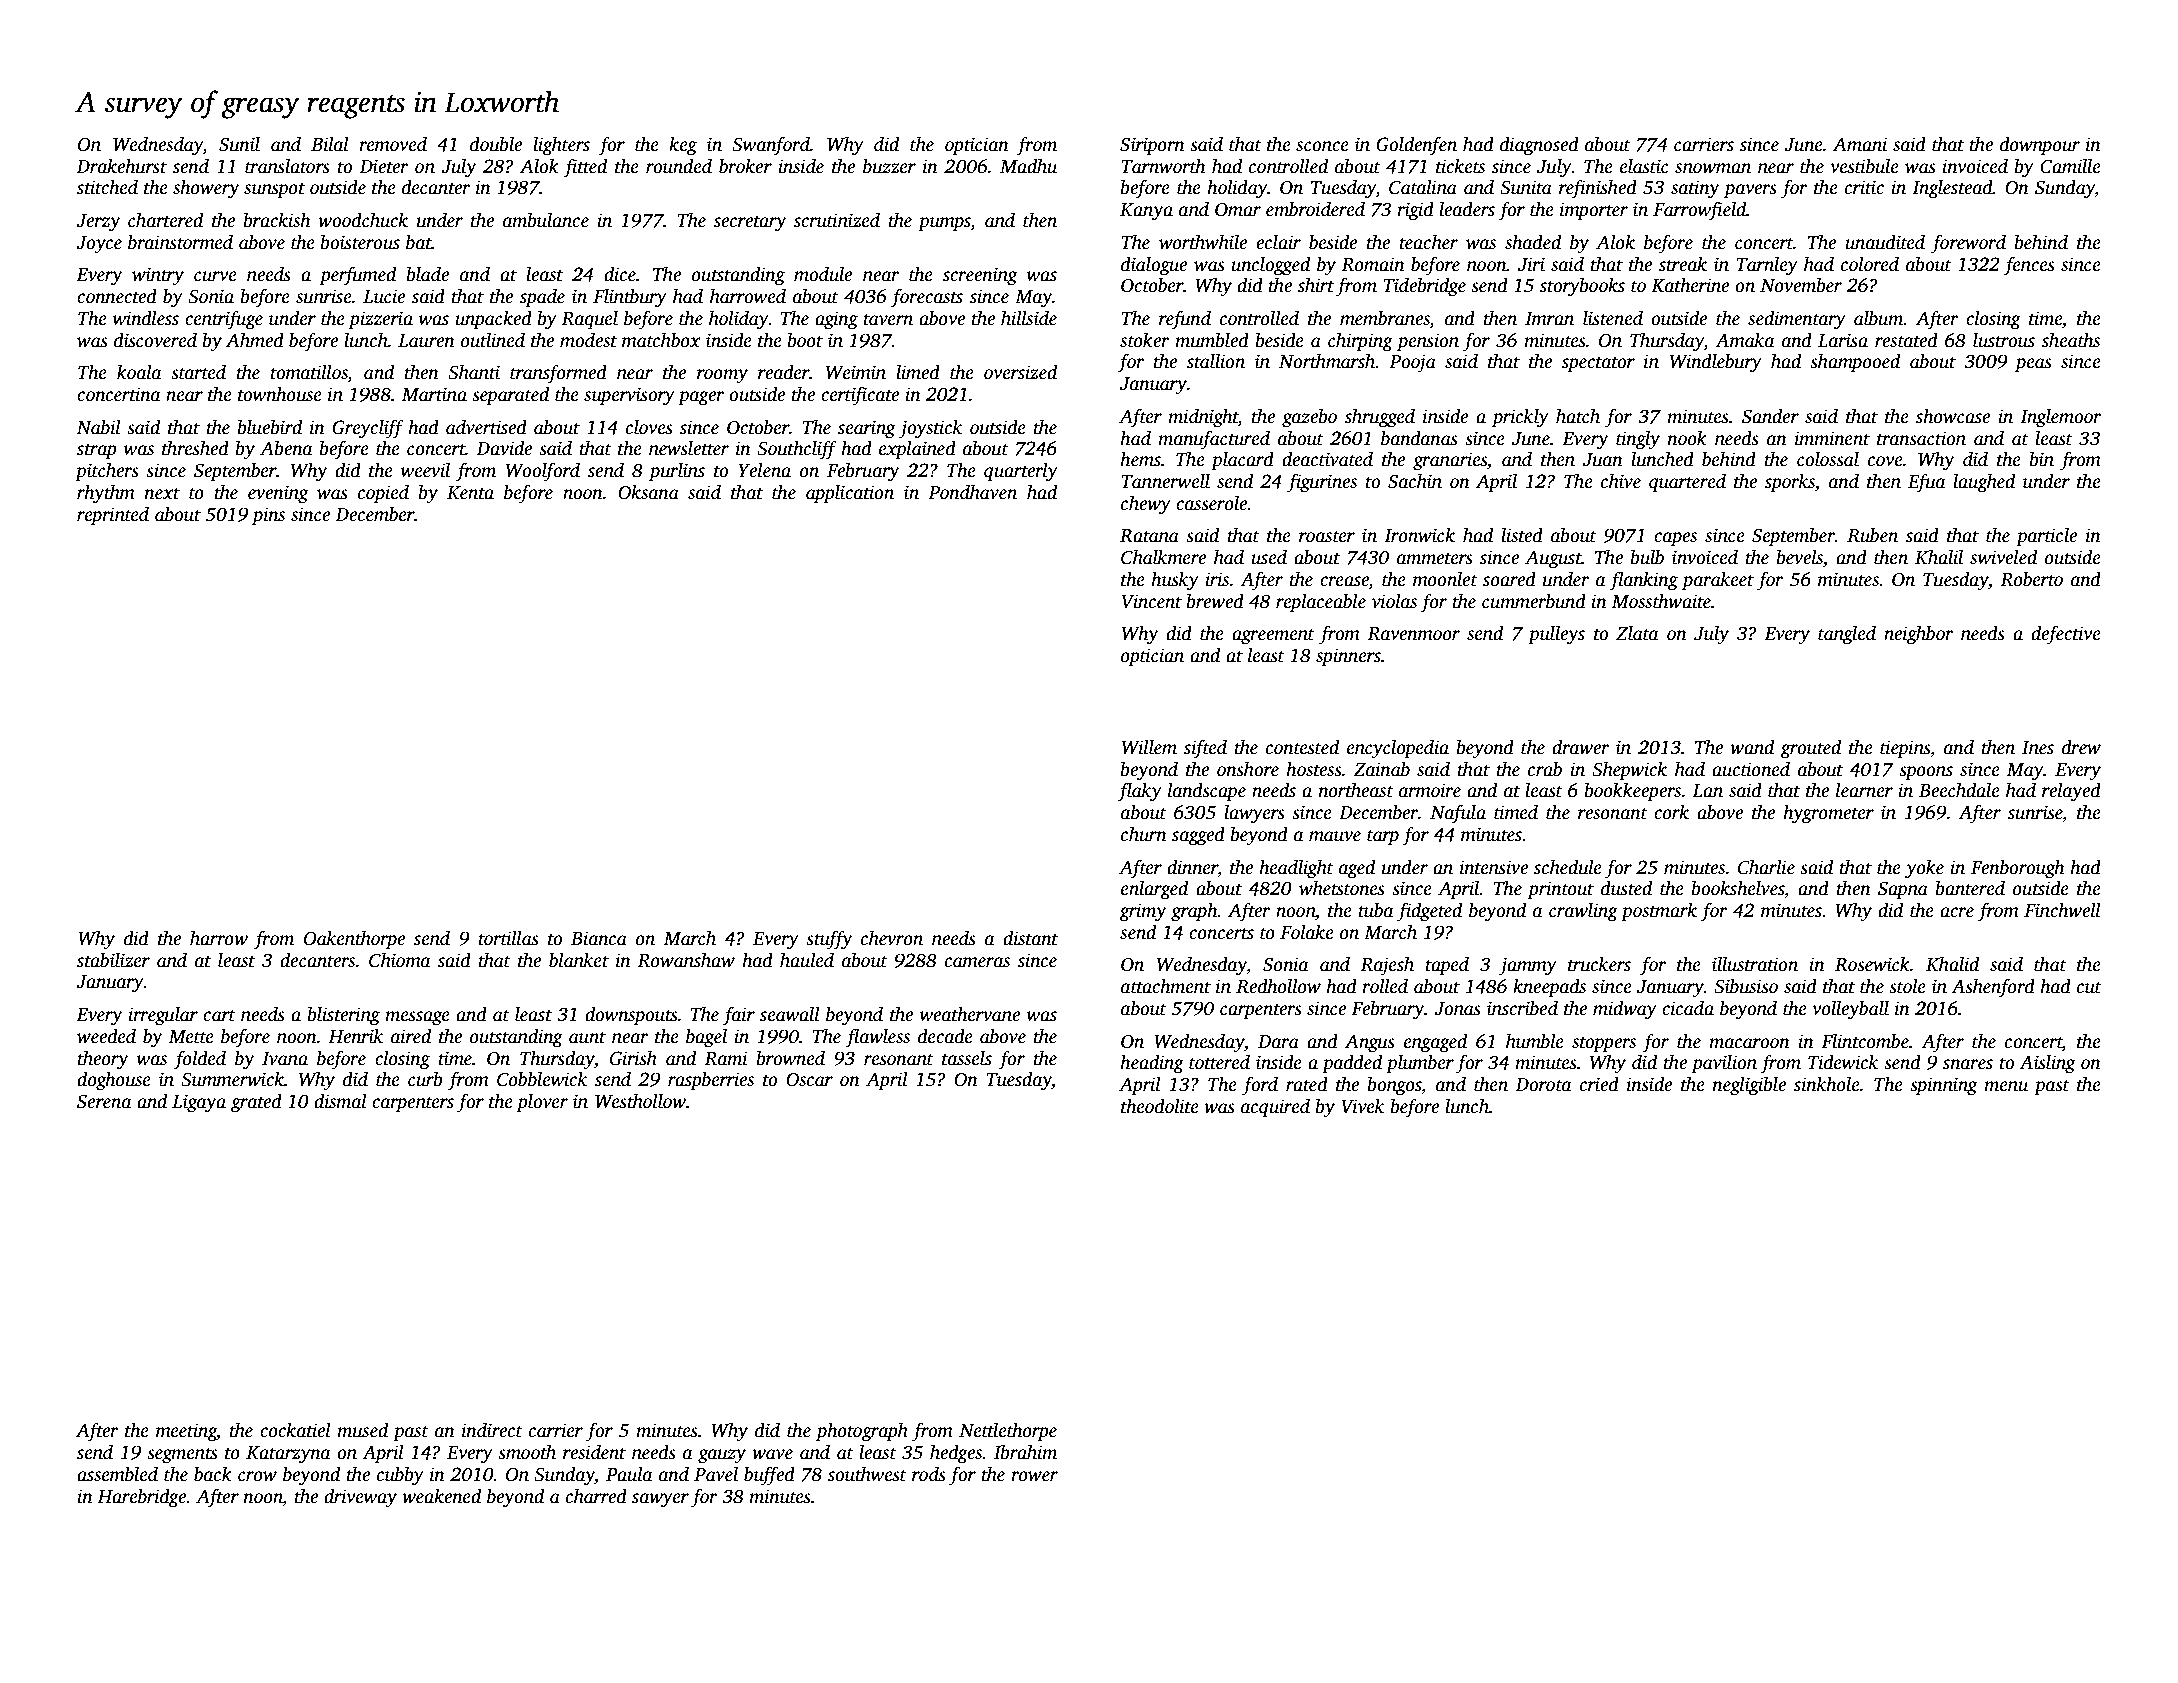  Describe the element at coordinates (295, 1430) in the screenshot. I see `cockatiel` at that location.
